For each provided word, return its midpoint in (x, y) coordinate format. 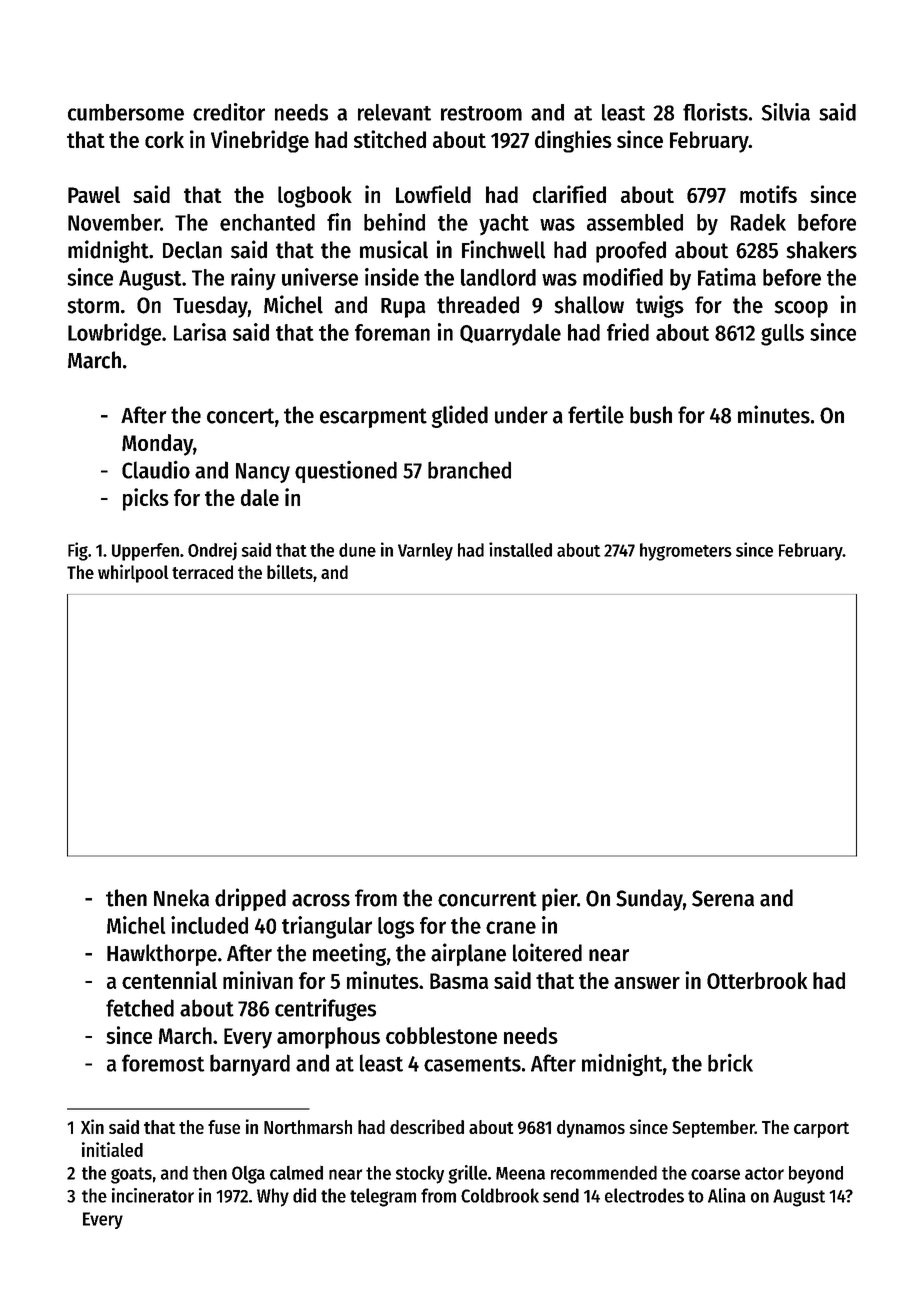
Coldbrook (500, 1195)
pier (559, 899)
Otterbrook (757, 980)
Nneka (181, 898)
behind (394, 222)
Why (273, 1197)
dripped (250, 899)
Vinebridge (260, 141)
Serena (723, 898)
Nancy (263, 473)
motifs (768, 194)
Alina (727, 1195)
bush (651, 415)
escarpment (373, 418)
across (321, 900)
